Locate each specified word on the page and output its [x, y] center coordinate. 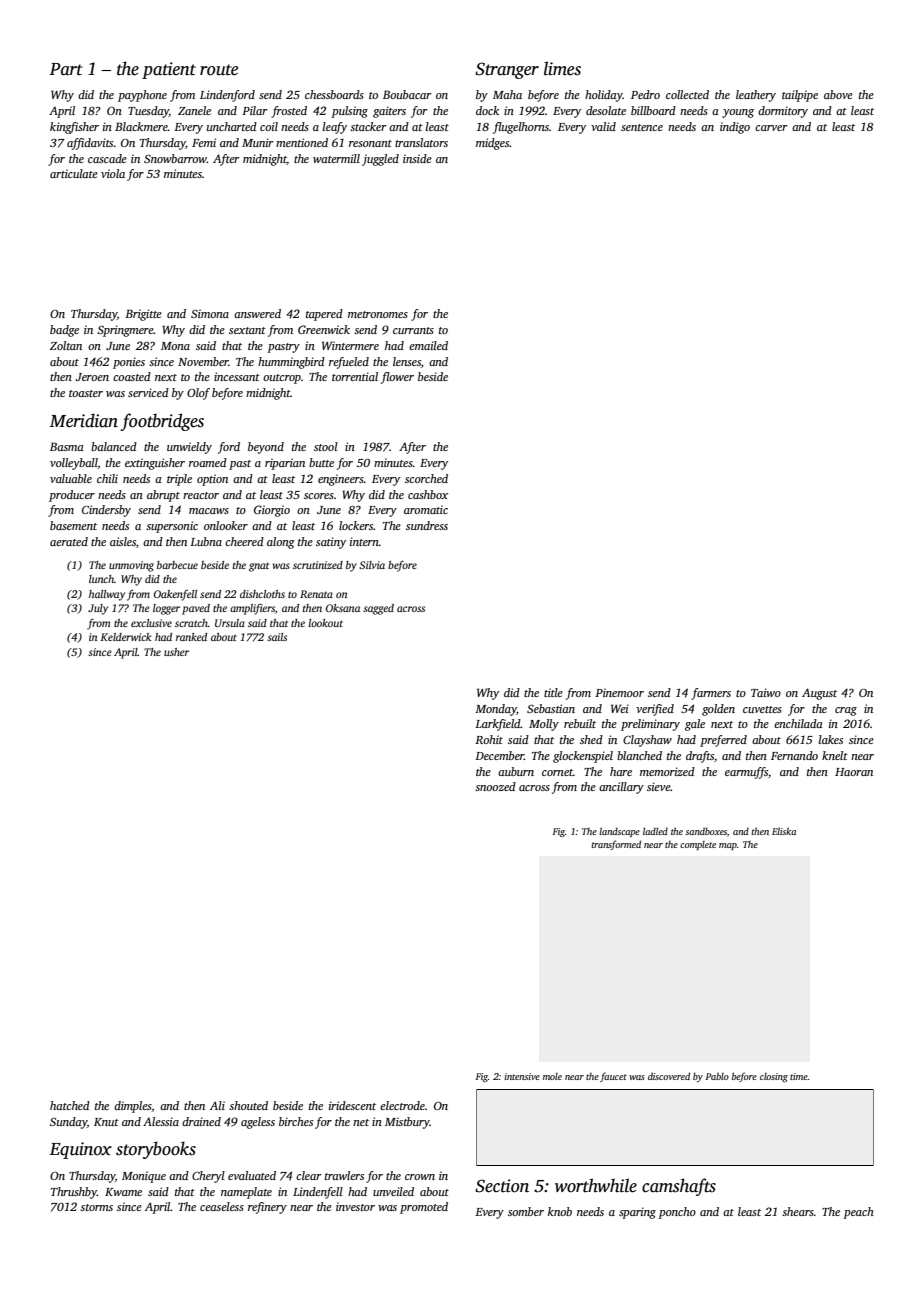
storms [96, 1207]
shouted [248, 1105]
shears [798, 1211]
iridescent [352, 1105]
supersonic [172, 527]
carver [771, 128]
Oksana [343, 608]
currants [413, 330]
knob [560, 1211]
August [819, 694]
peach [858, 1213]
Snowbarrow [175, 158]
